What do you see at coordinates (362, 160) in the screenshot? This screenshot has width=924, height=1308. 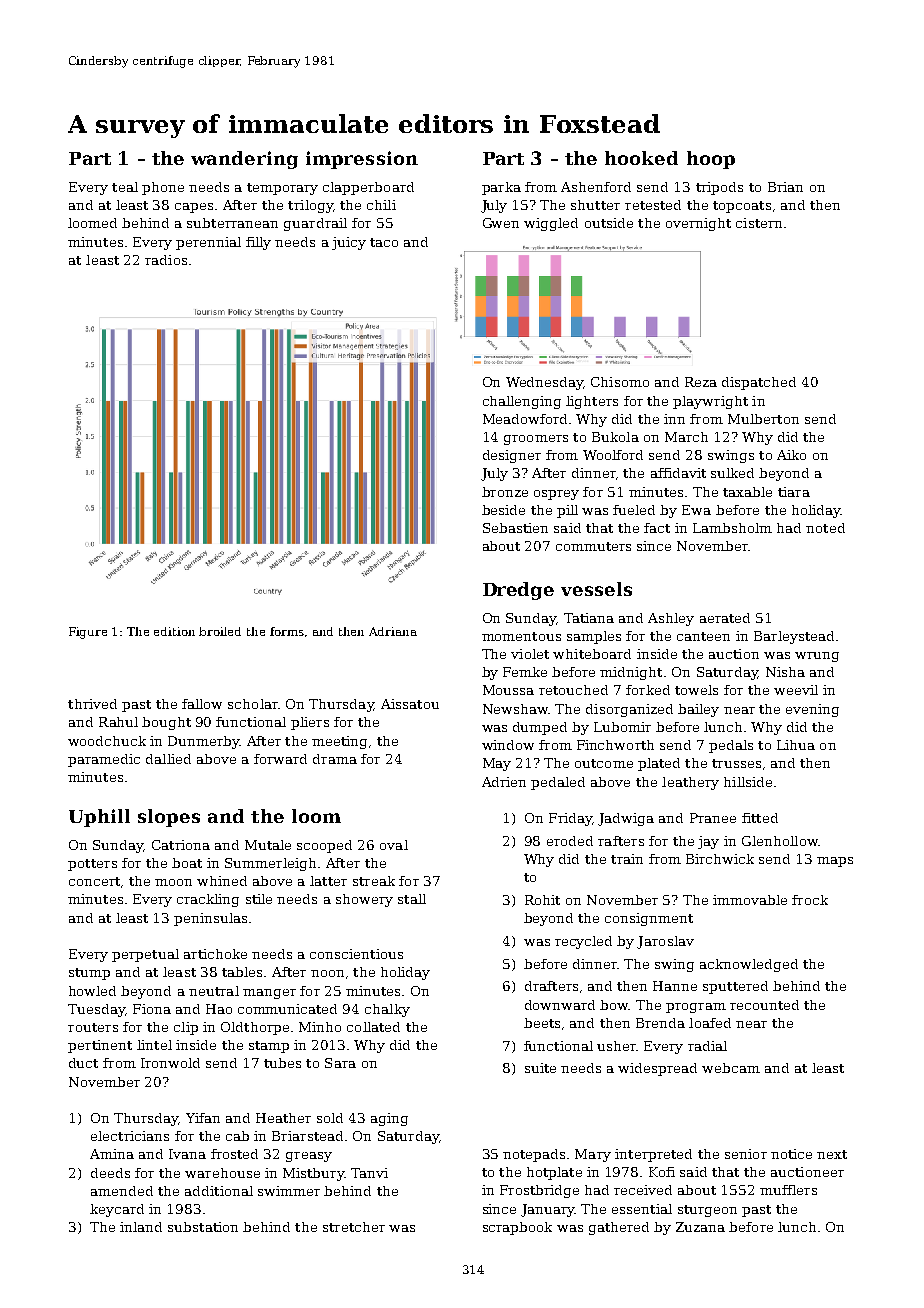 I see `impression` at bounding box center [362, 160].
